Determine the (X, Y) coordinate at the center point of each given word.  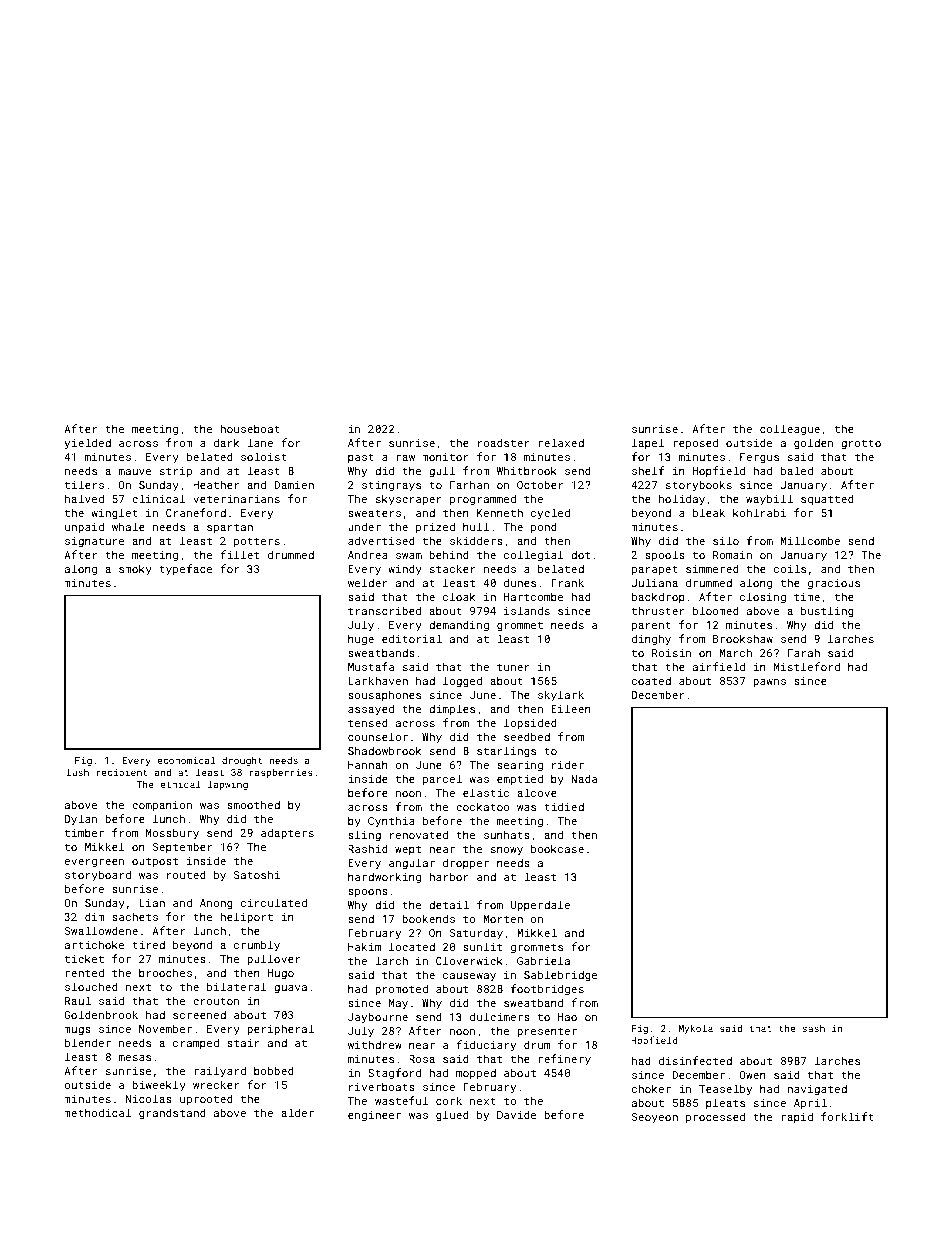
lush (78, 772)
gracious (834, 584)
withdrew (375, 1044)
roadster (504, 442)
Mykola (696, 1029)
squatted (827, 499)
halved (84, 498)
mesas (135, 1058)
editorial (412, 638)
